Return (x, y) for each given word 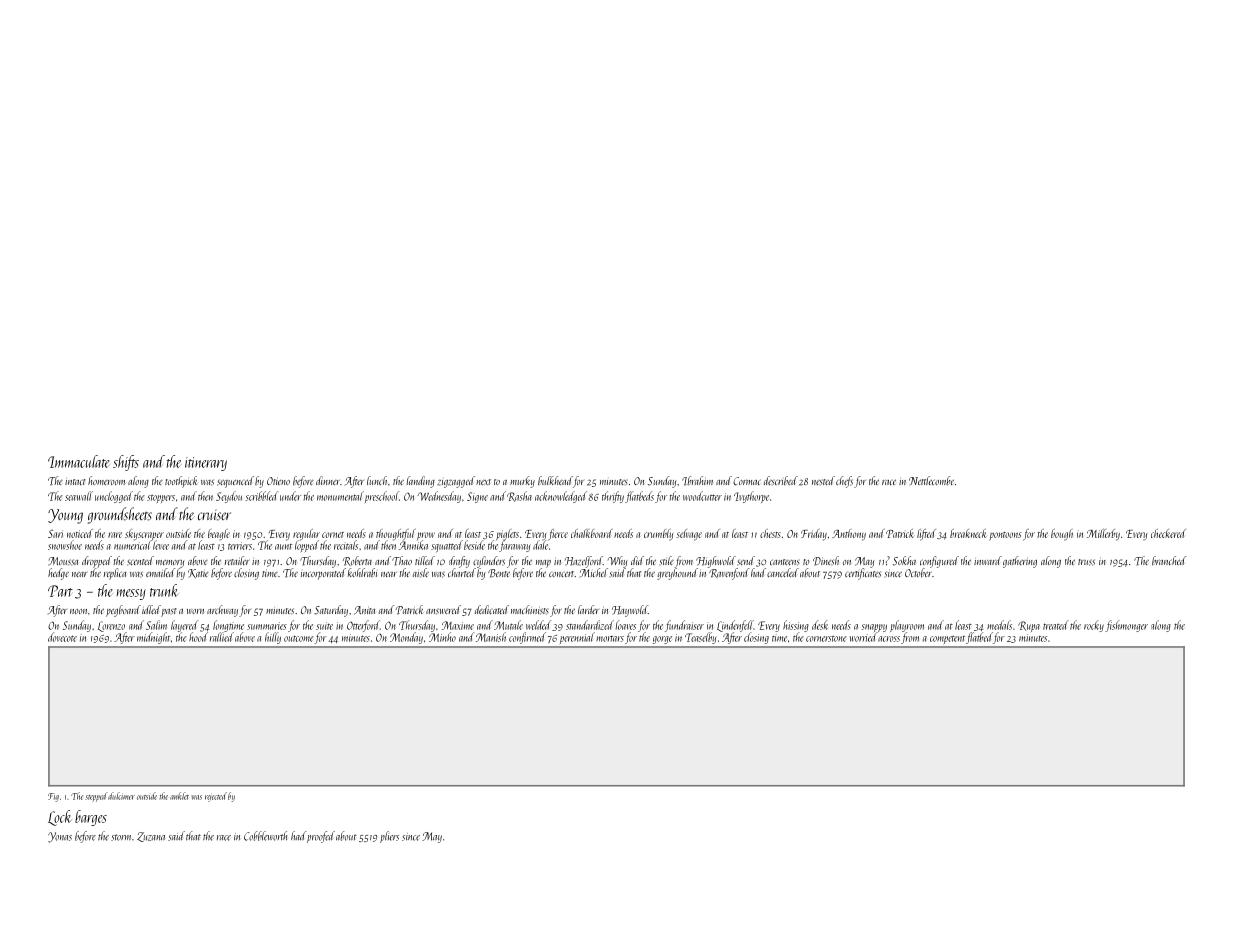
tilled (425, 560)
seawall (79, 496)
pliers (389, 837)
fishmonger (1126, 626)
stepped (96, 797)
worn (195, 611)
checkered (1168, 533)
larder (588, 609)
